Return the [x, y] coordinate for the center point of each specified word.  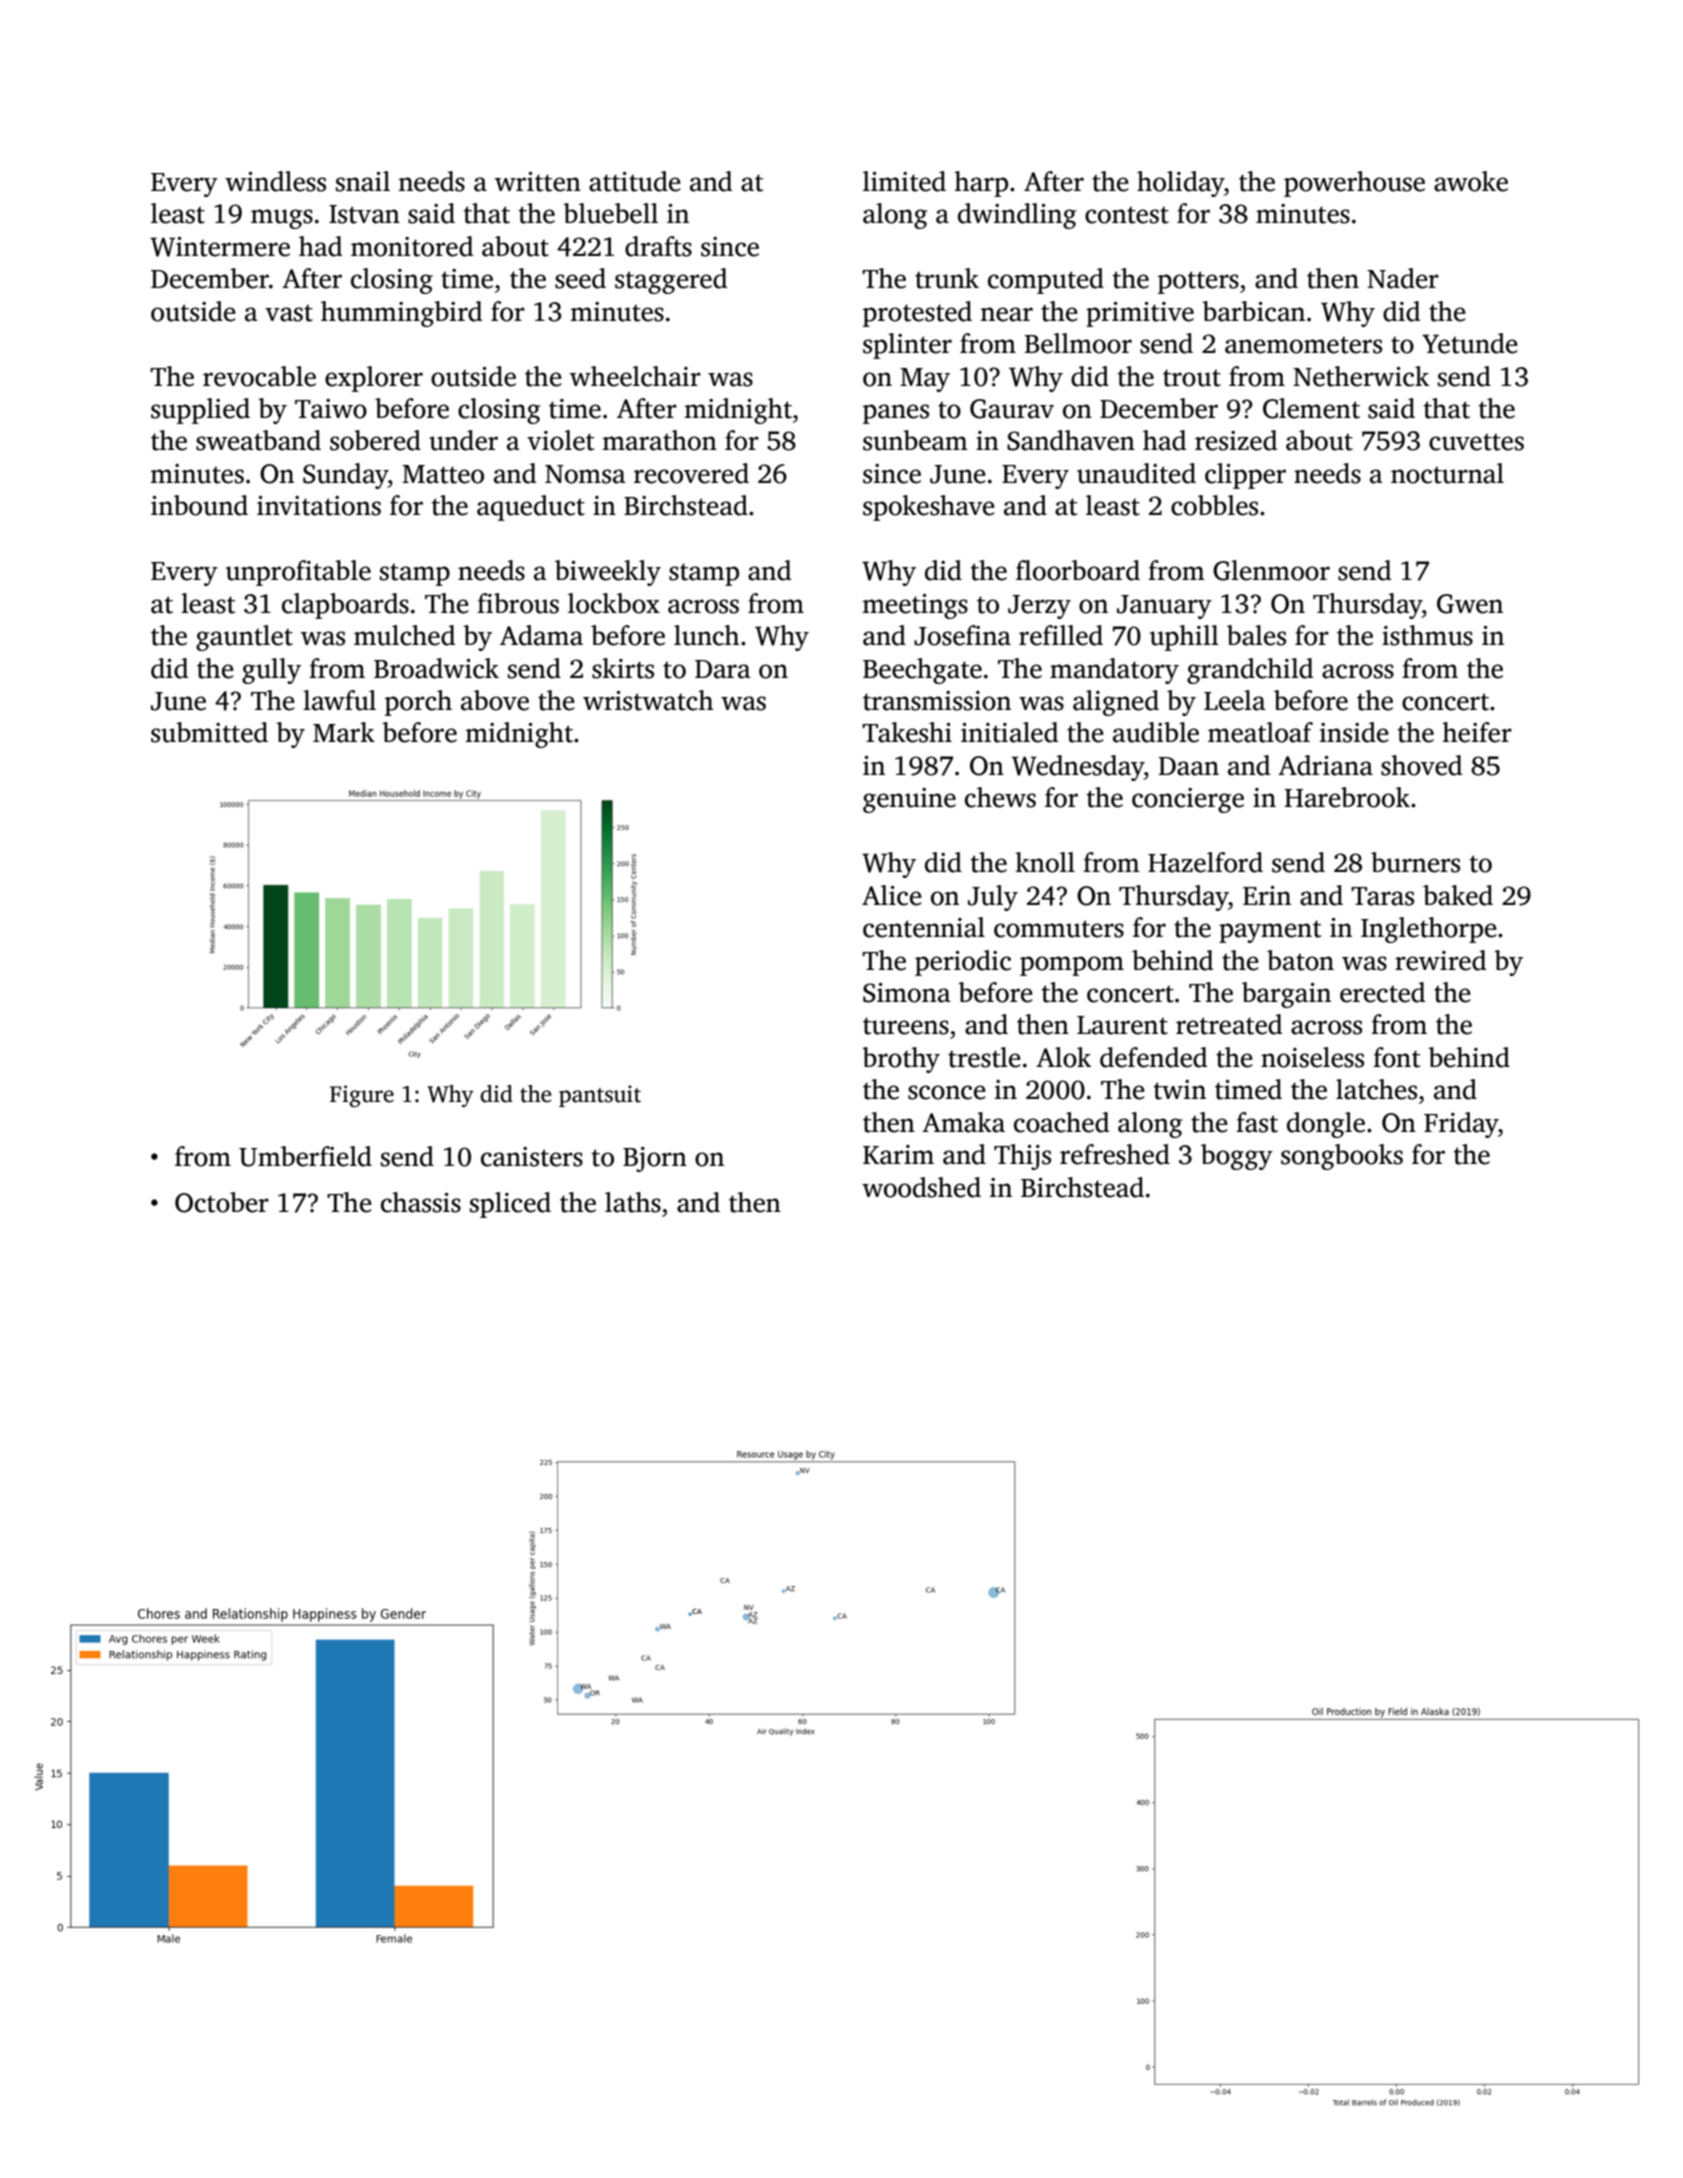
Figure [362, 1096]
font [1396, 1057]
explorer [374, 379]
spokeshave [929, 508]
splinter [907, 346]
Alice [892, 895]
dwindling [1017, 216]
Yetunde [1470, 343]
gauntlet [244, 638]
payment [1270, 931]
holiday [1180, 184]
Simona [907, 993]
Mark [344, 732]
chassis [421, 1202]
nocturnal [1447, 473]
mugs [282, 219]
